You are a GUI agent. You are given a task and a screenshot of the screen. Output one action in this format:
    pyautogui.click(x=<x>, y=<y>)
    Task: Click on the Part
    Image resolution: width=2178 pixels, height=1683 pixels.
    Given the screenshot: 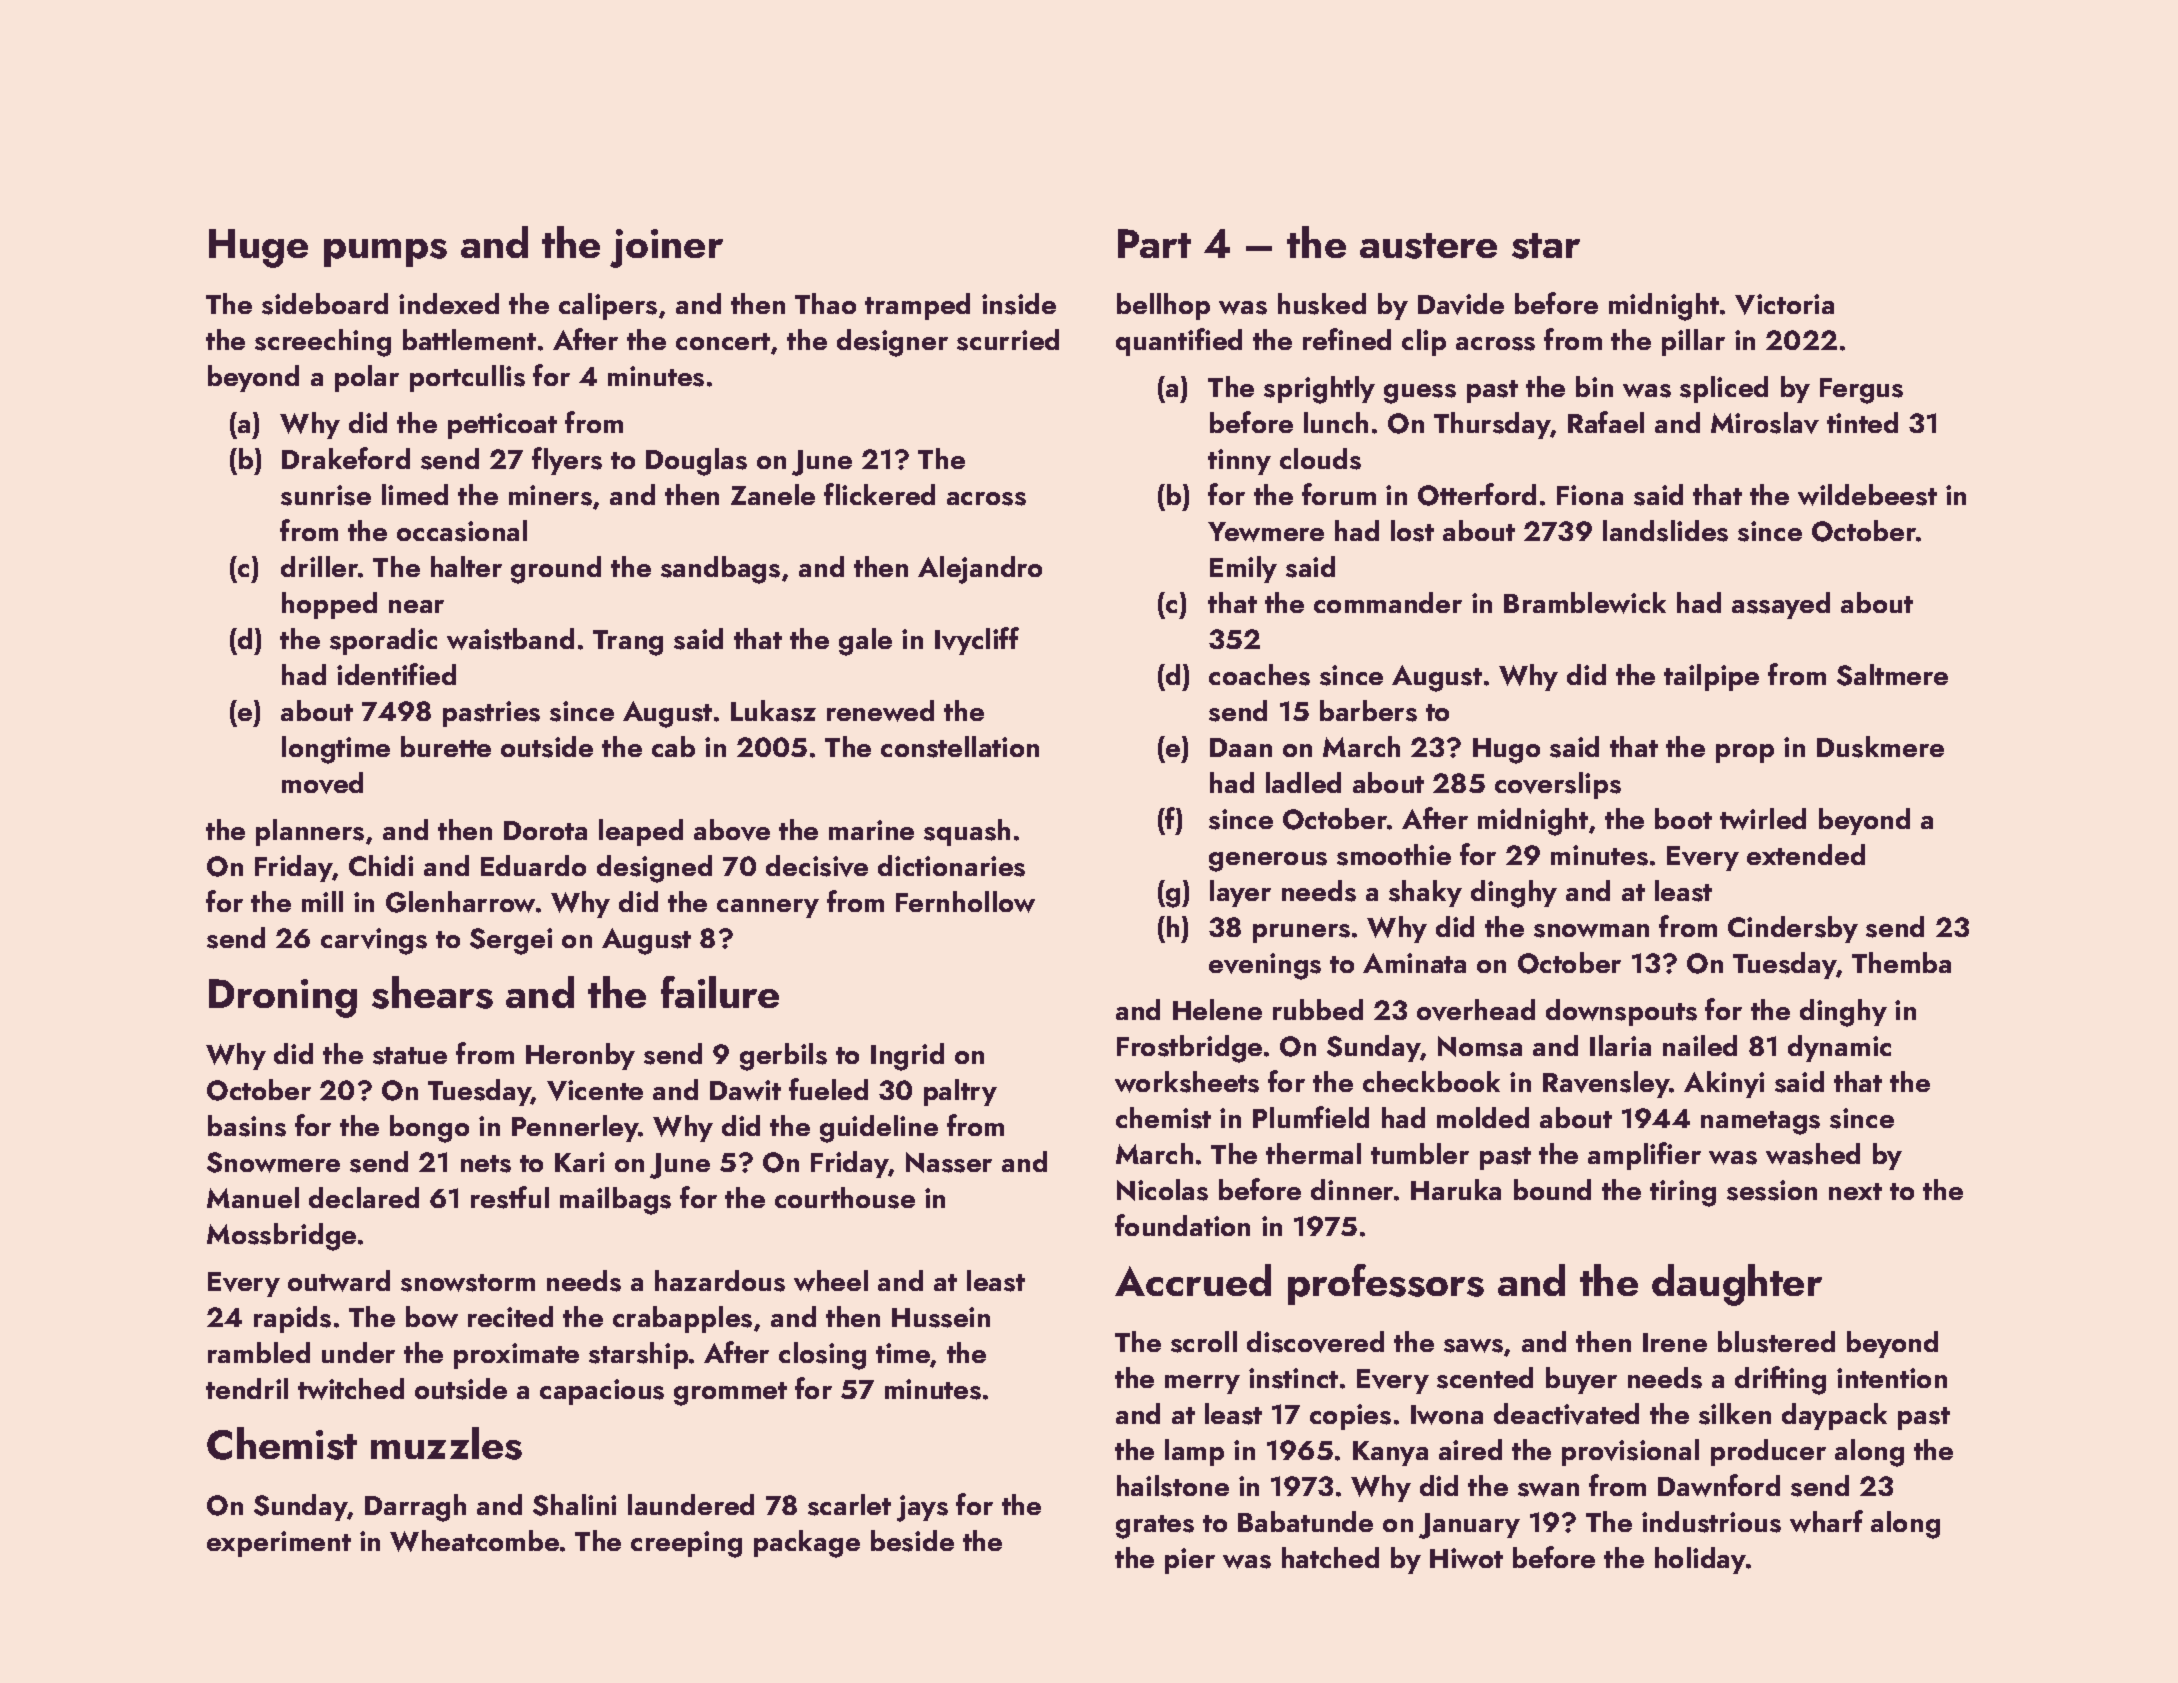 What is the action you would take?
    pyautogui.click(x=1154, y=243)
